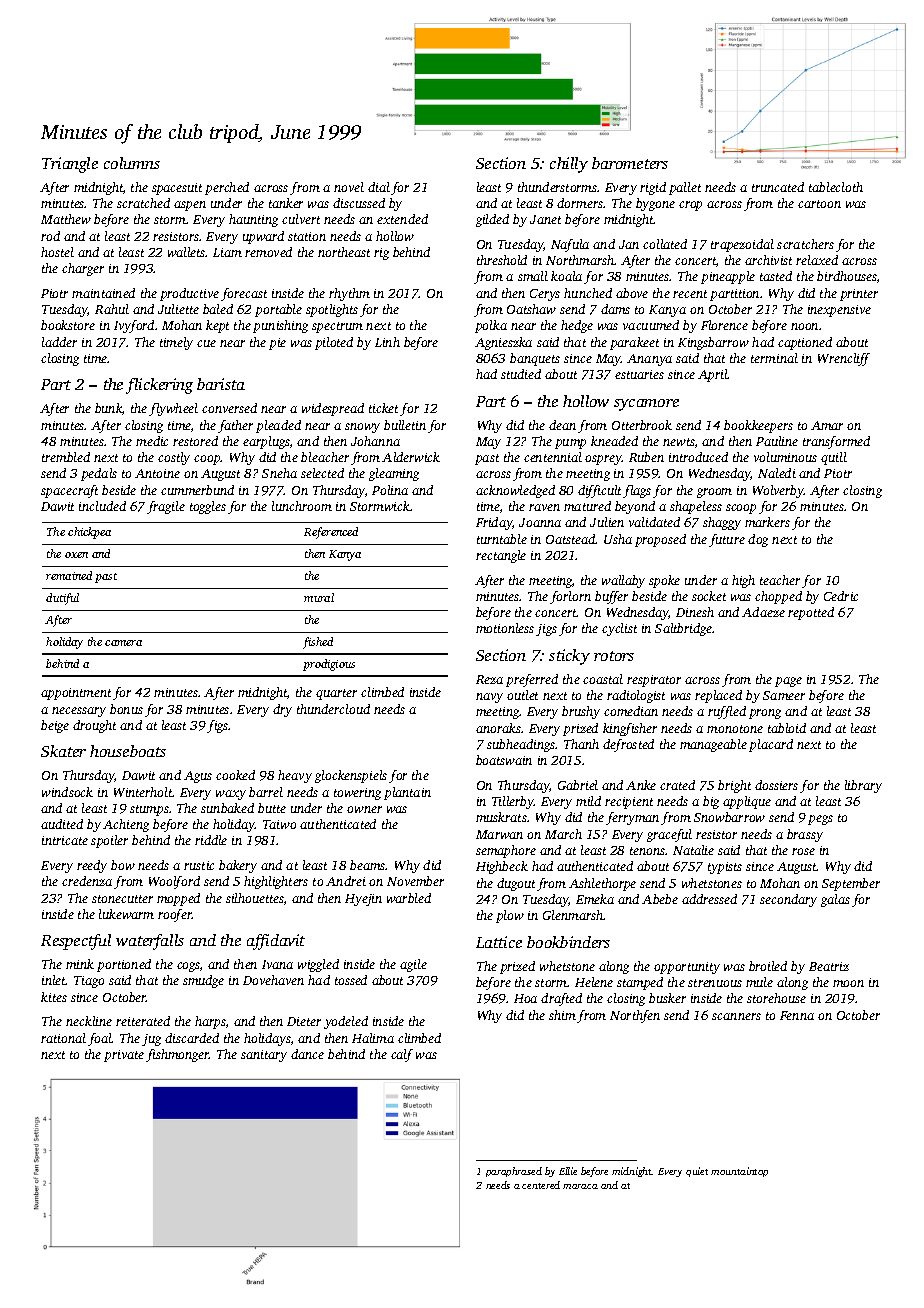 This page has width=924, height=1308. What do you see at coordinates (349, 294) in the page?
I see `rhythm` at bounding box center [349, 294].
